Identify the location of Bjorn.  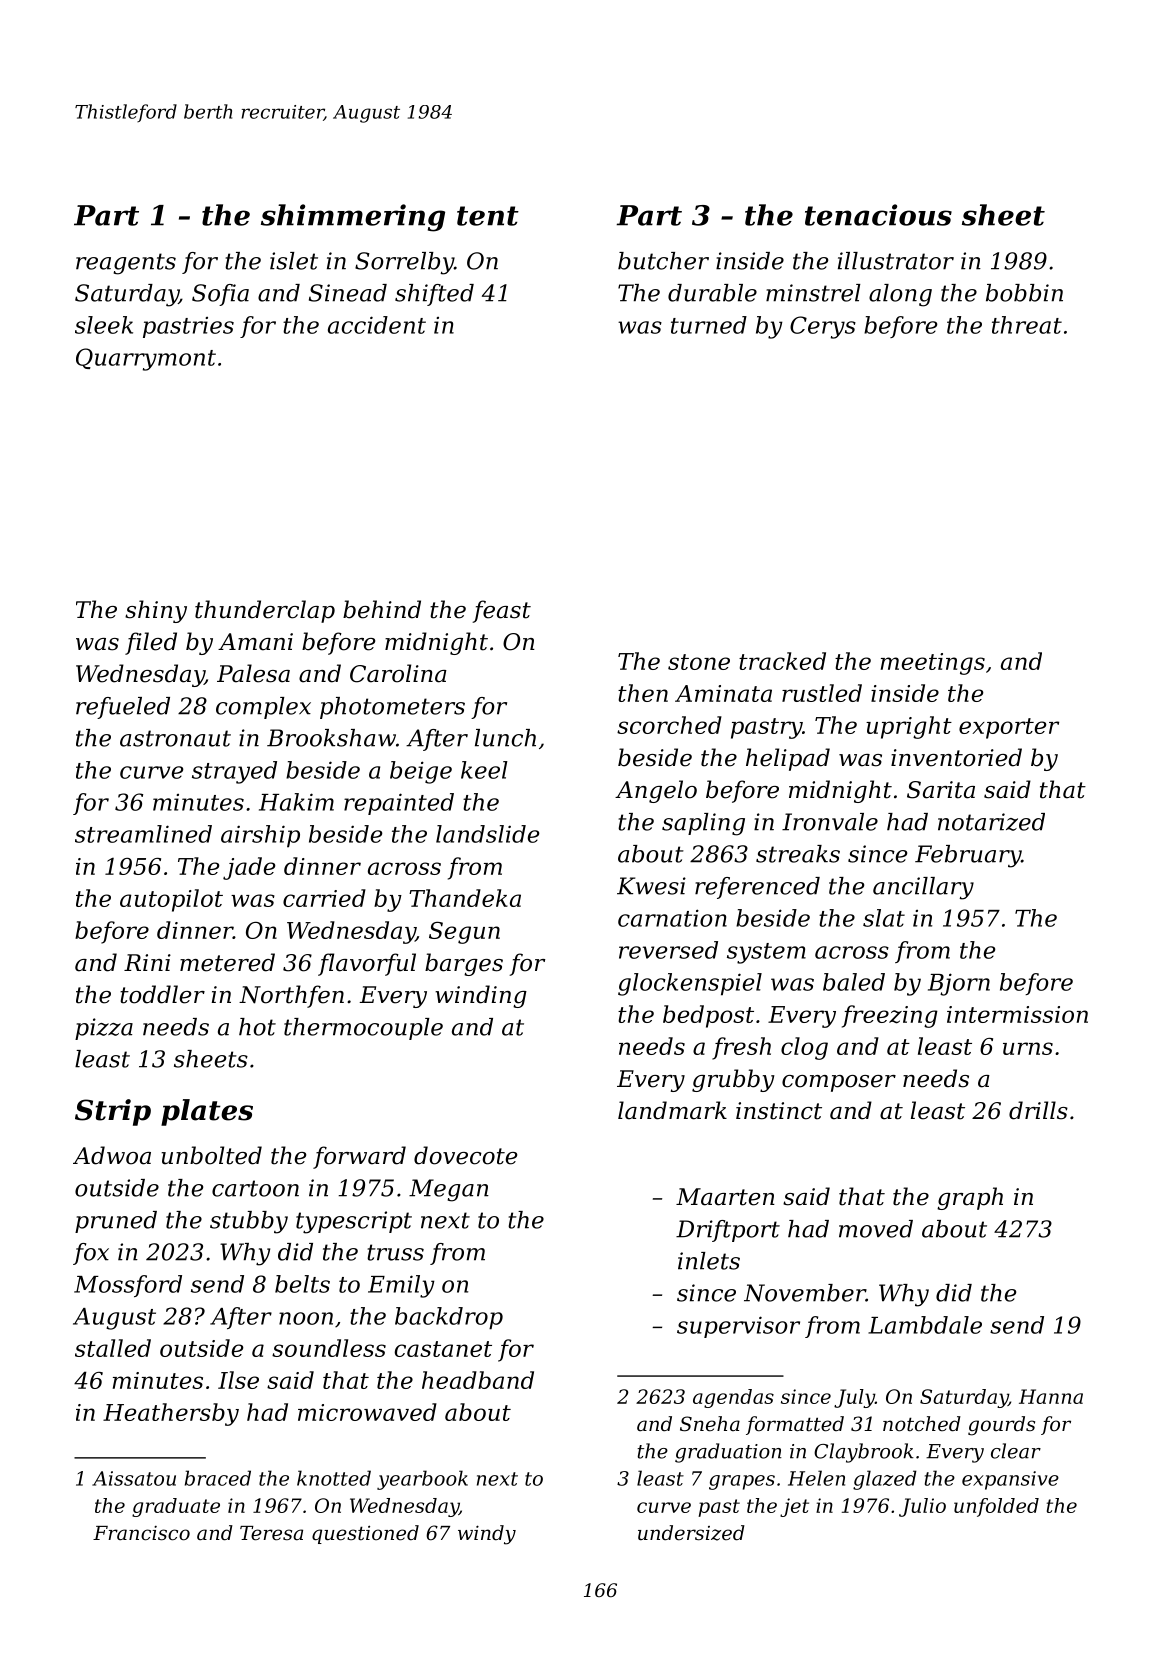
(959, 984).
